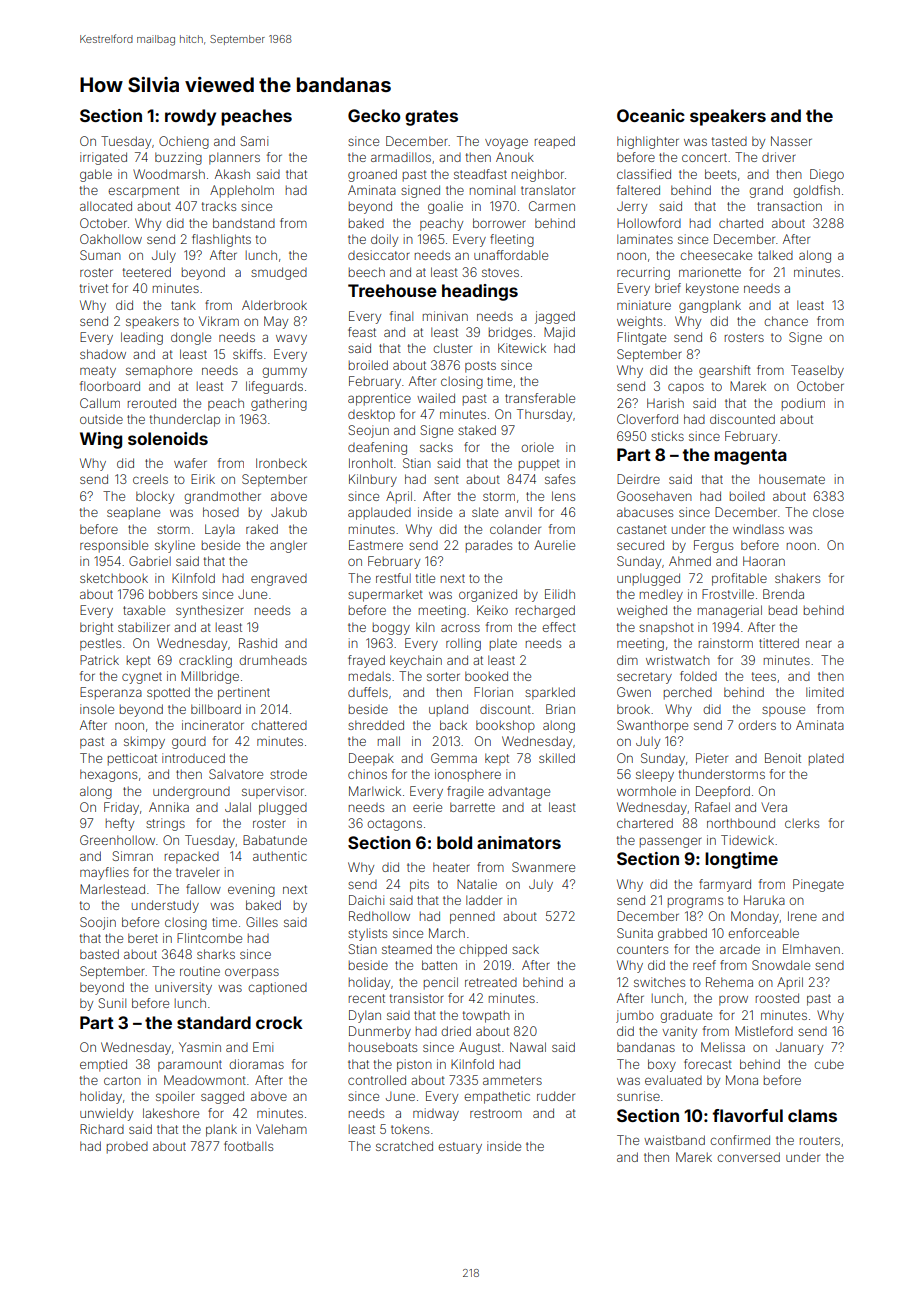  Describe the element at coordinates (97, 709) in the screenshot. I see `insole` at that location.
